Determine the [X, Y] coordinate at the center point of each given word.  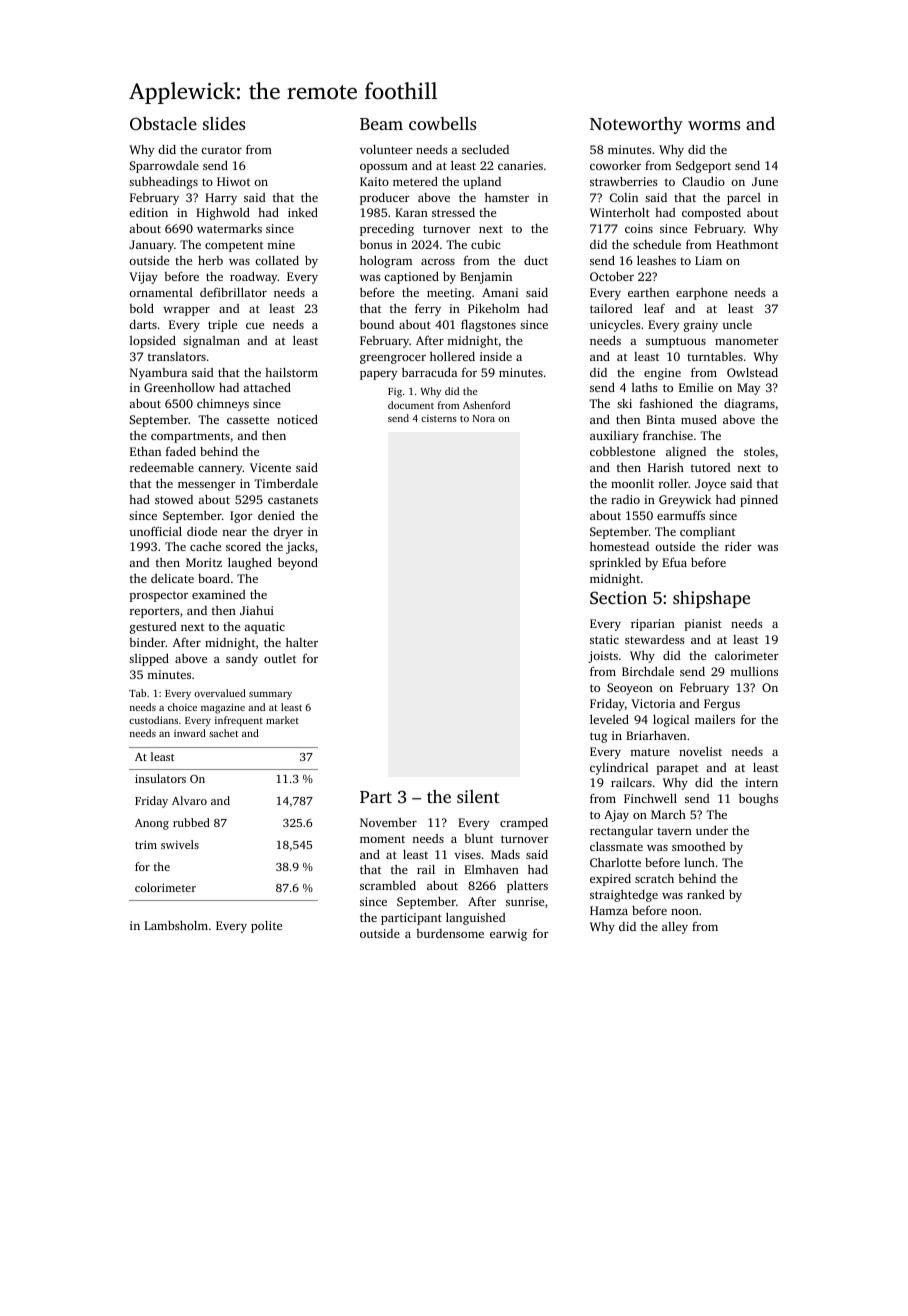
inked [303, 212]
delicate [172, 578]
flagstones [488, 325]
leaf [654, 308]
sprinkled [615, 564]
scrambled [388, 885]
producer [385, 199]
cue [255, 326]
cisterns [439, 418]
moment [382, 839]
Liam [708, 260]
